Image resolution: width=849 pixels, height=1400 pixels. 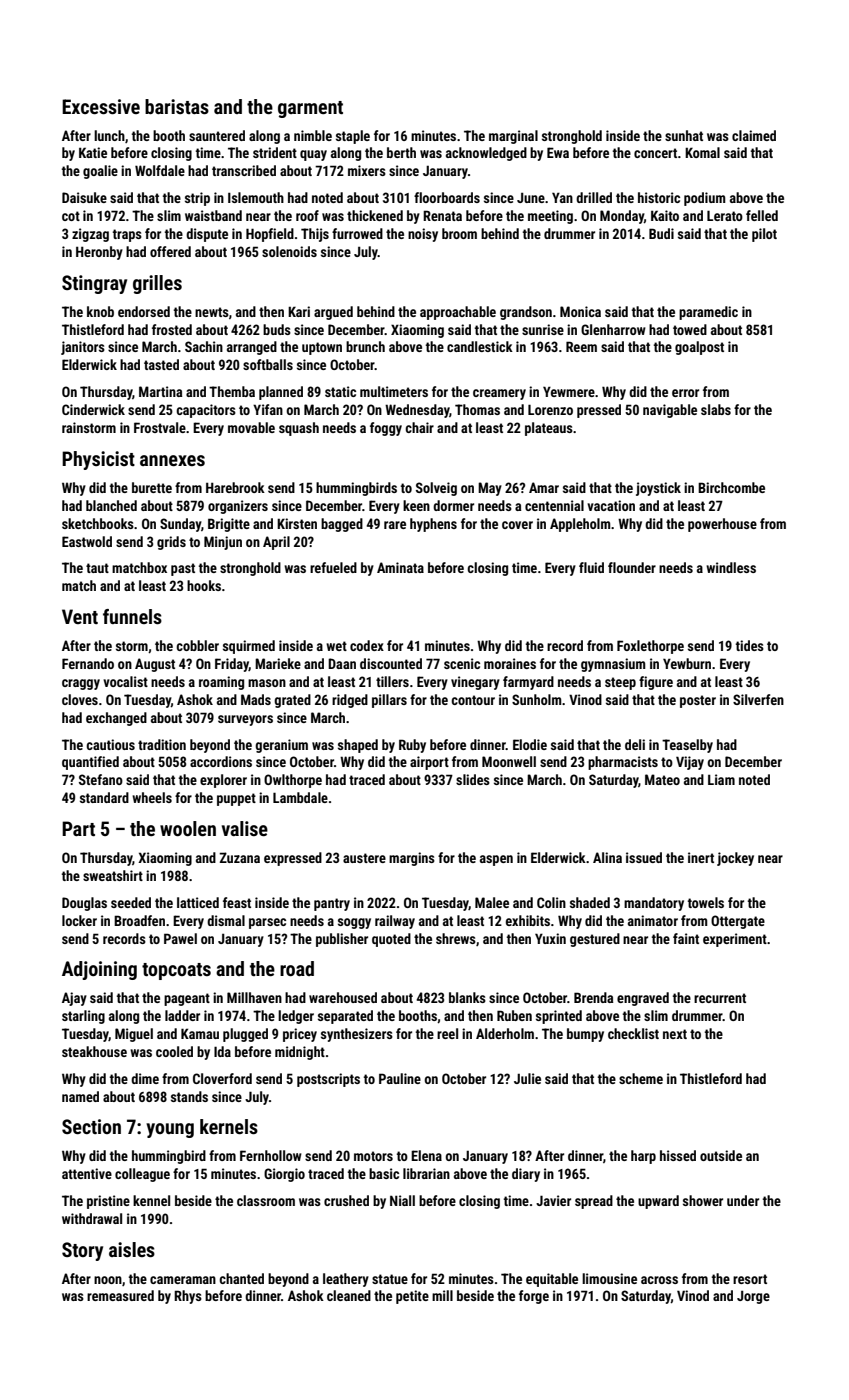 I want to click on Liam, so click(x=721, y=779).
